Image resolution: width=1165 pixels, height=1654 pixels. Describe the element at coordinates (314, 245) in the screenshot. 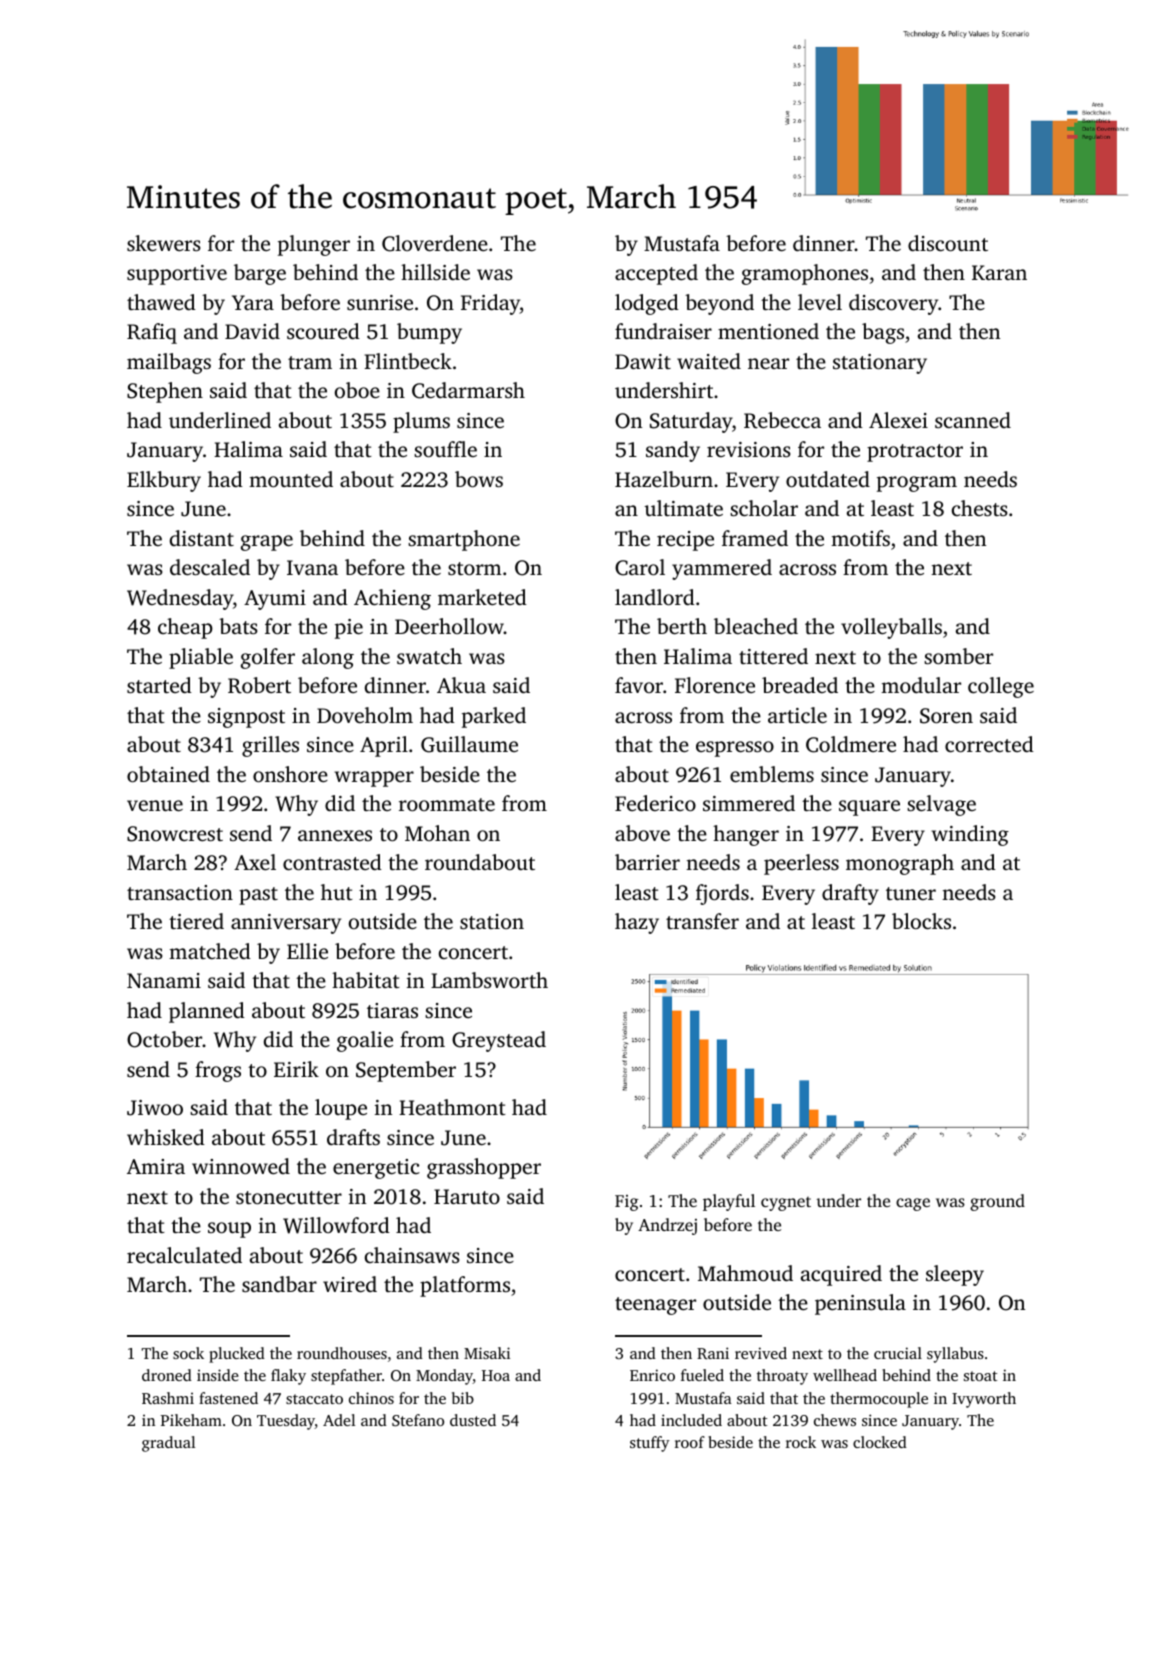

I see `plunger` at that location.
